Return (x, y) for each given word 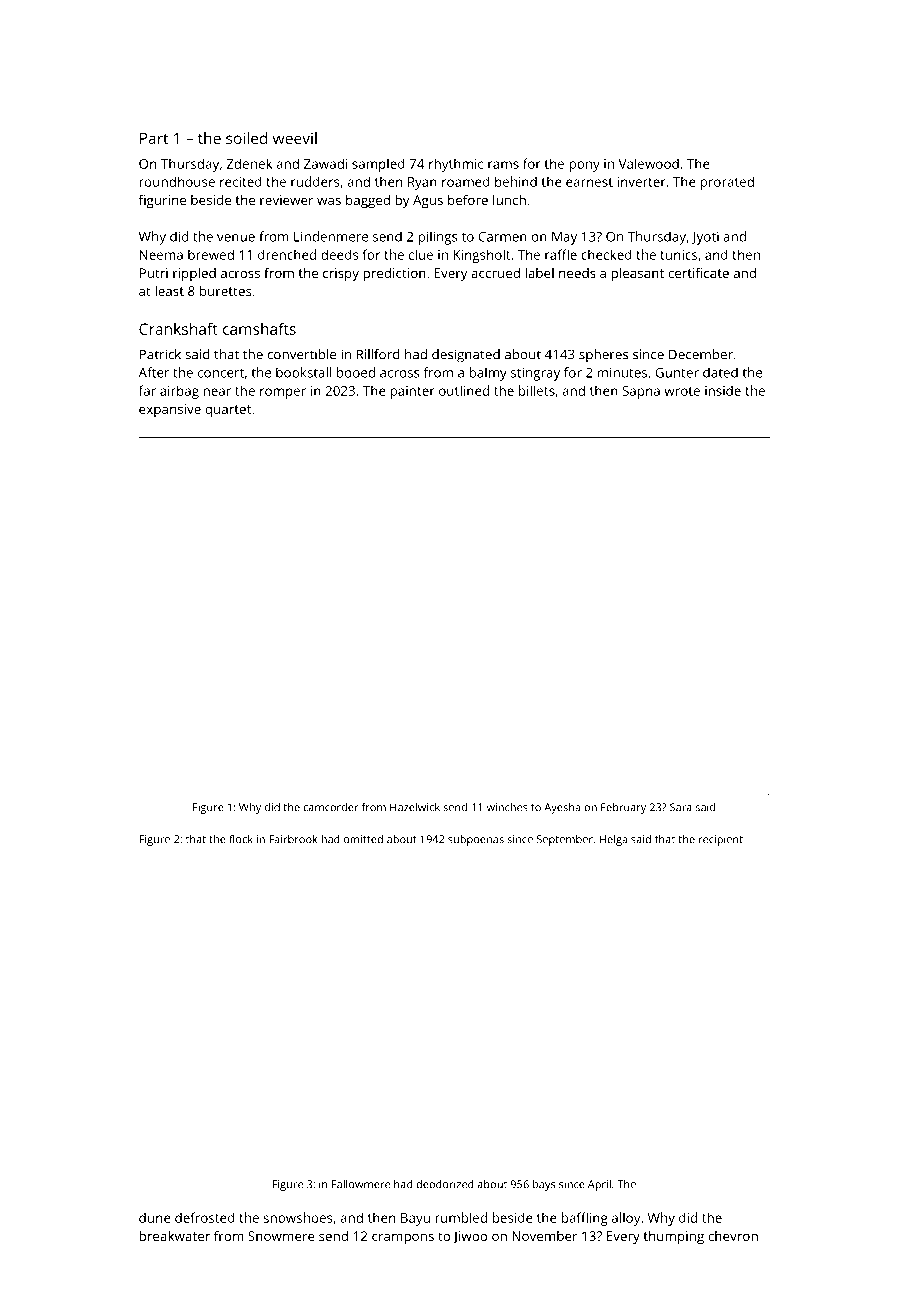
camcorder (330, 807)
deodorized (445, 1184)
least (169, 291)
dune (155, 1217)
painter (412, 392)
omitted (363, 839)
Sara (681, 807)
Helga (613, 840)
